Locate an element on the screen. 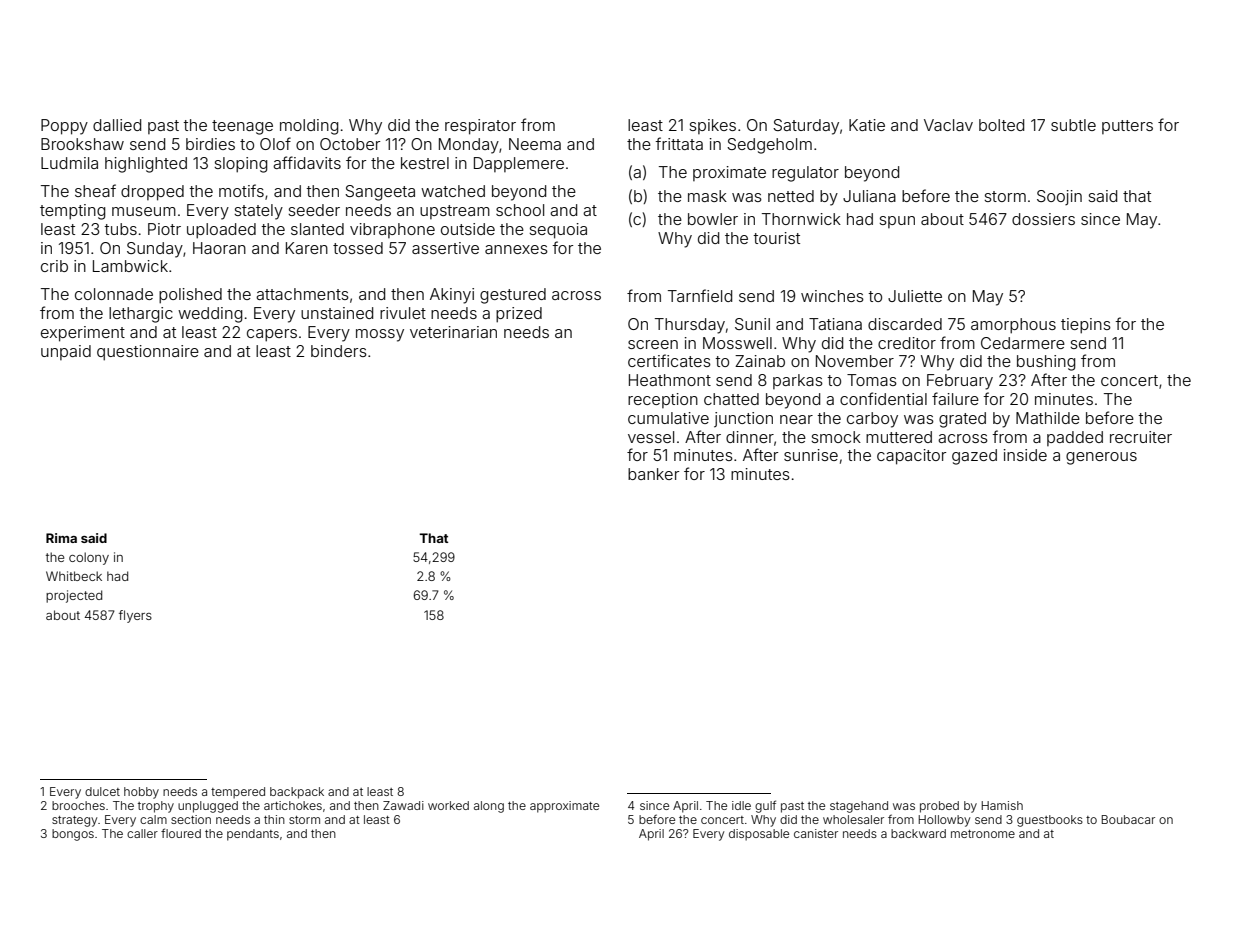  backward is located at coordinates (918, 833).
